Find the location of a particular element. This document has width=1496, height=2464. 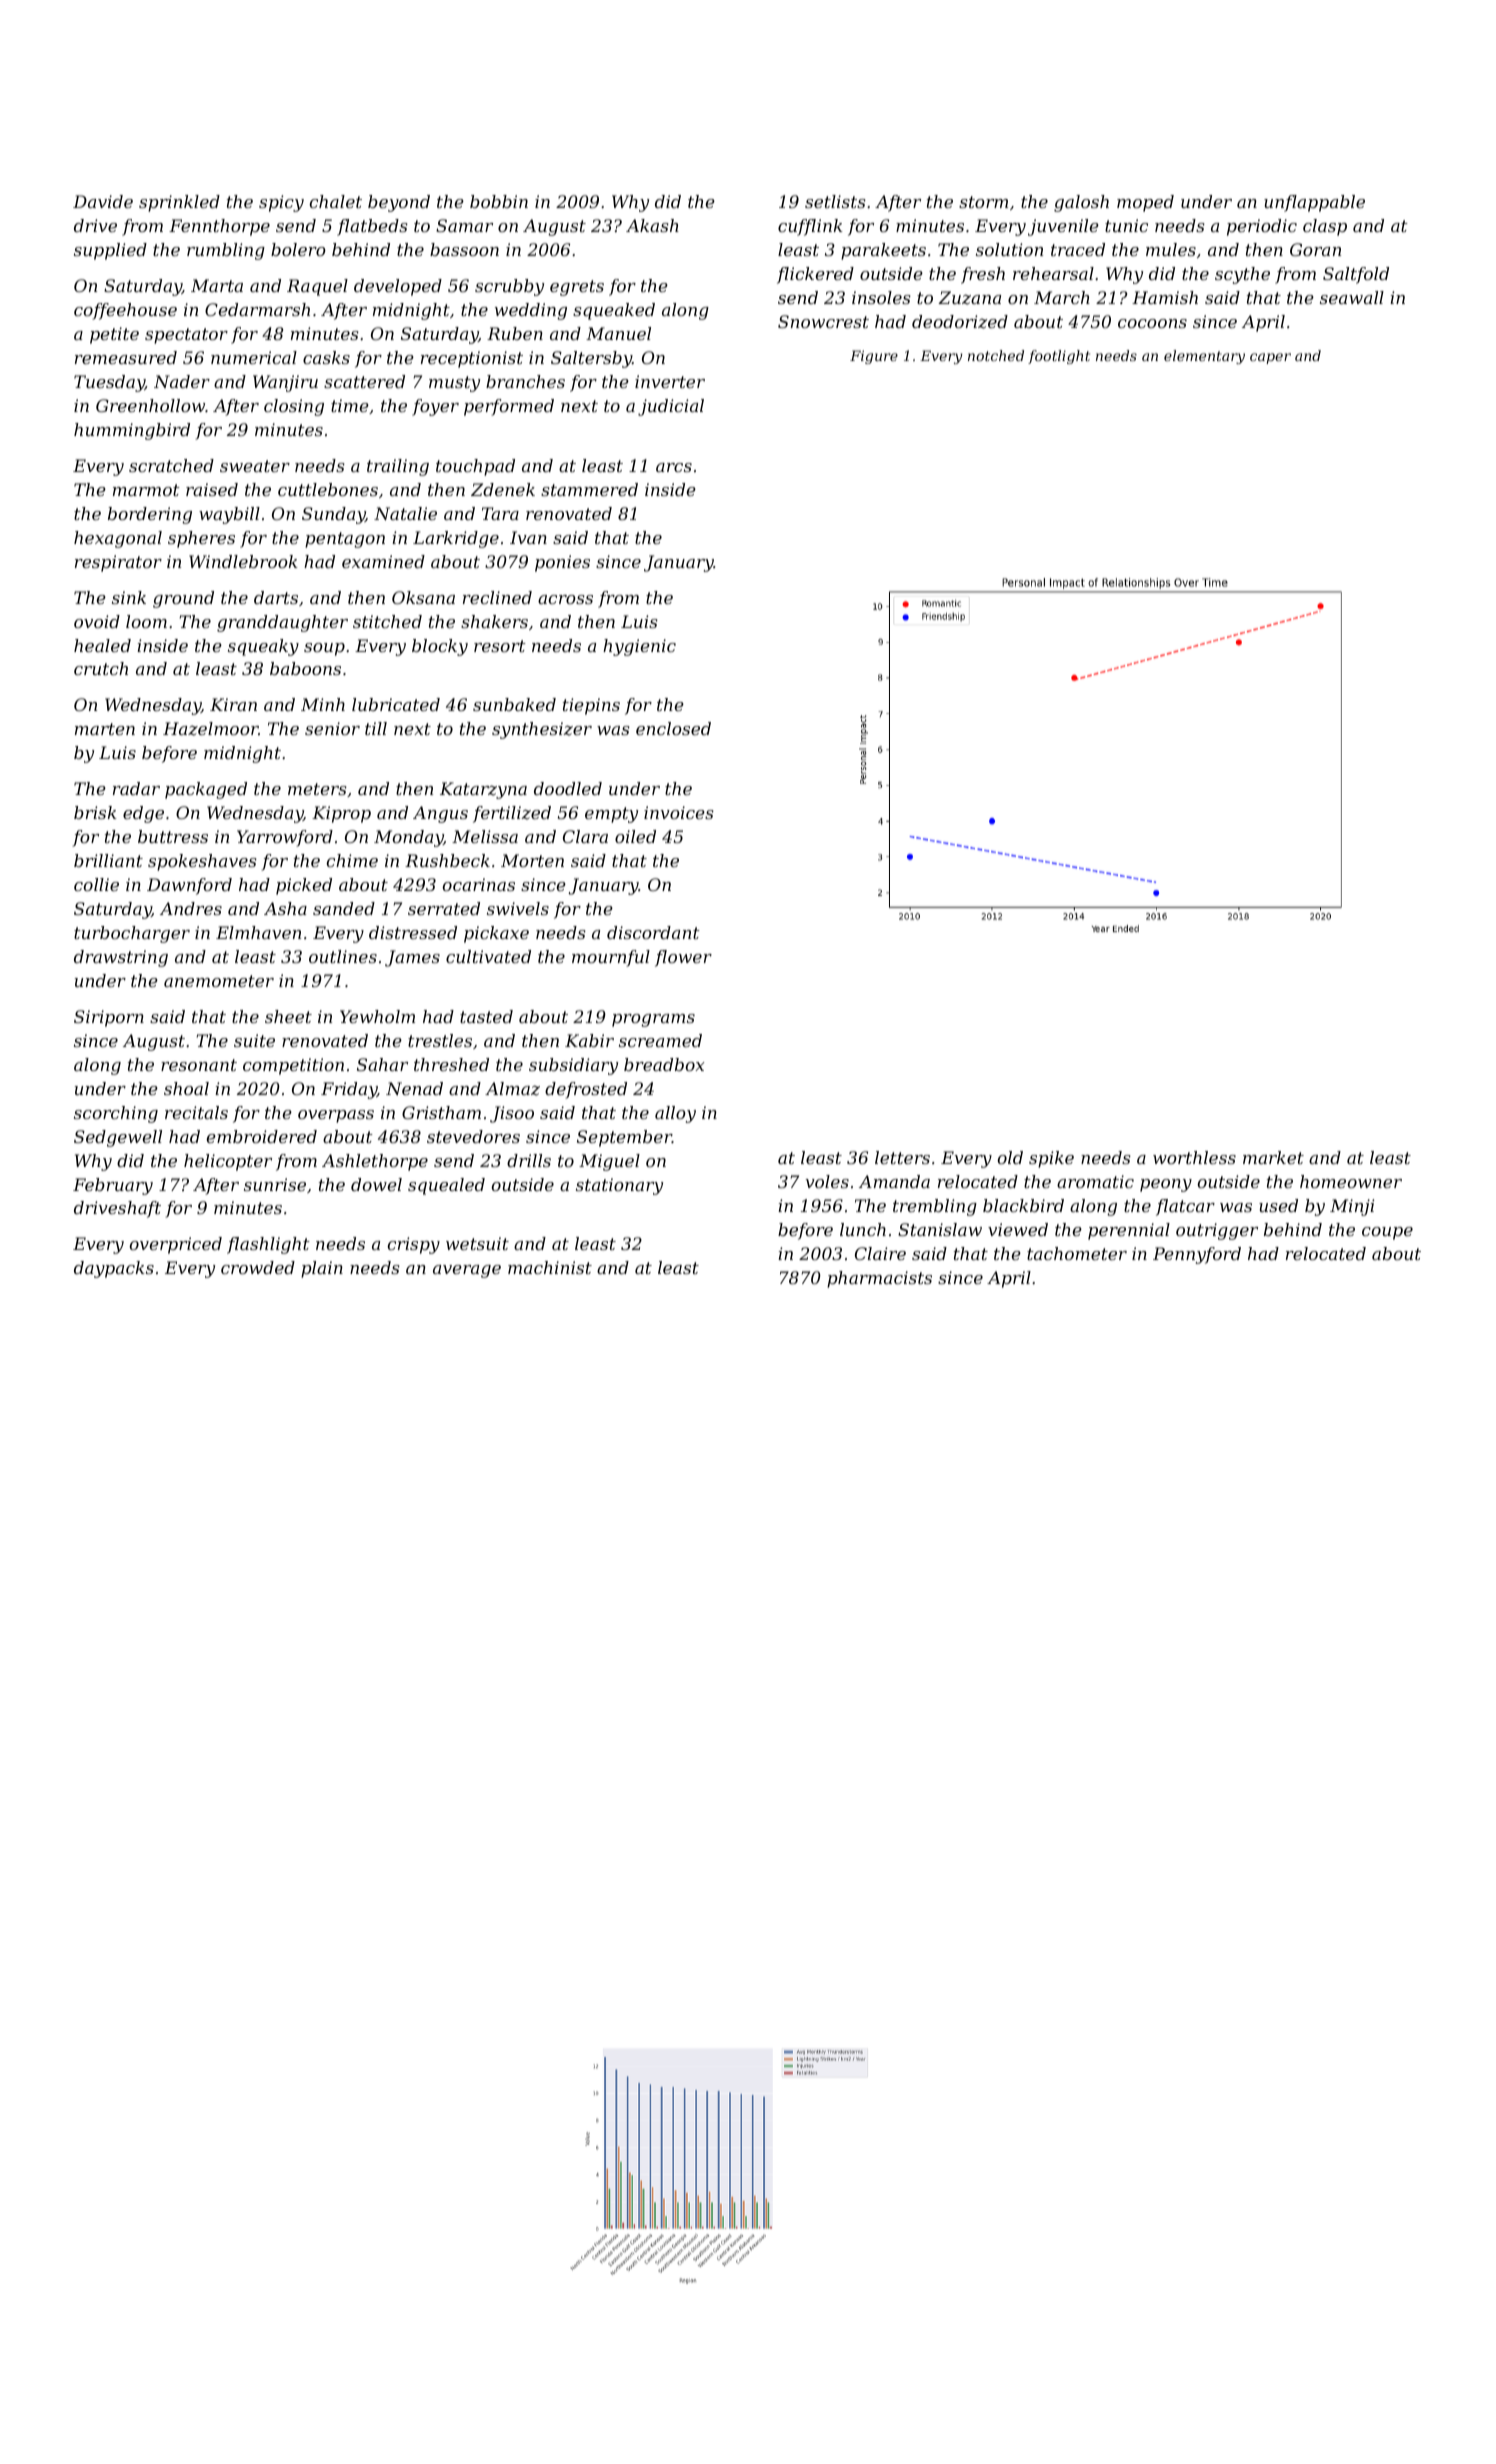

Saltersby is located at coordinates (591, 359).
